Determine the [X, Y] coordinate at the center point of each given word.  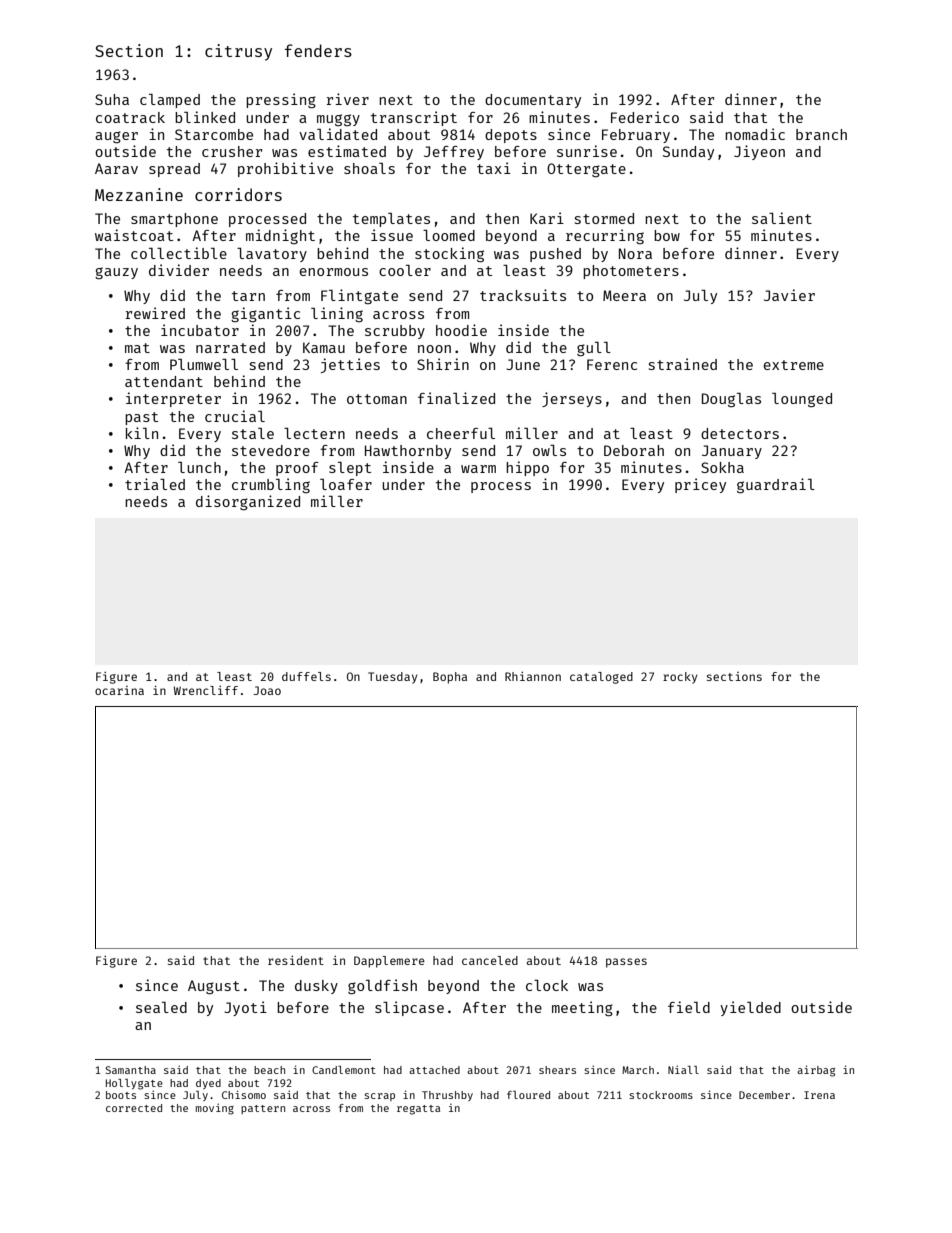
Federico [645, 117]
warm [478, 469]
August [214, 987]
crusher [232, 151]
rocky [680, 678]
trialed [155, 484]
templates [391, 220]
